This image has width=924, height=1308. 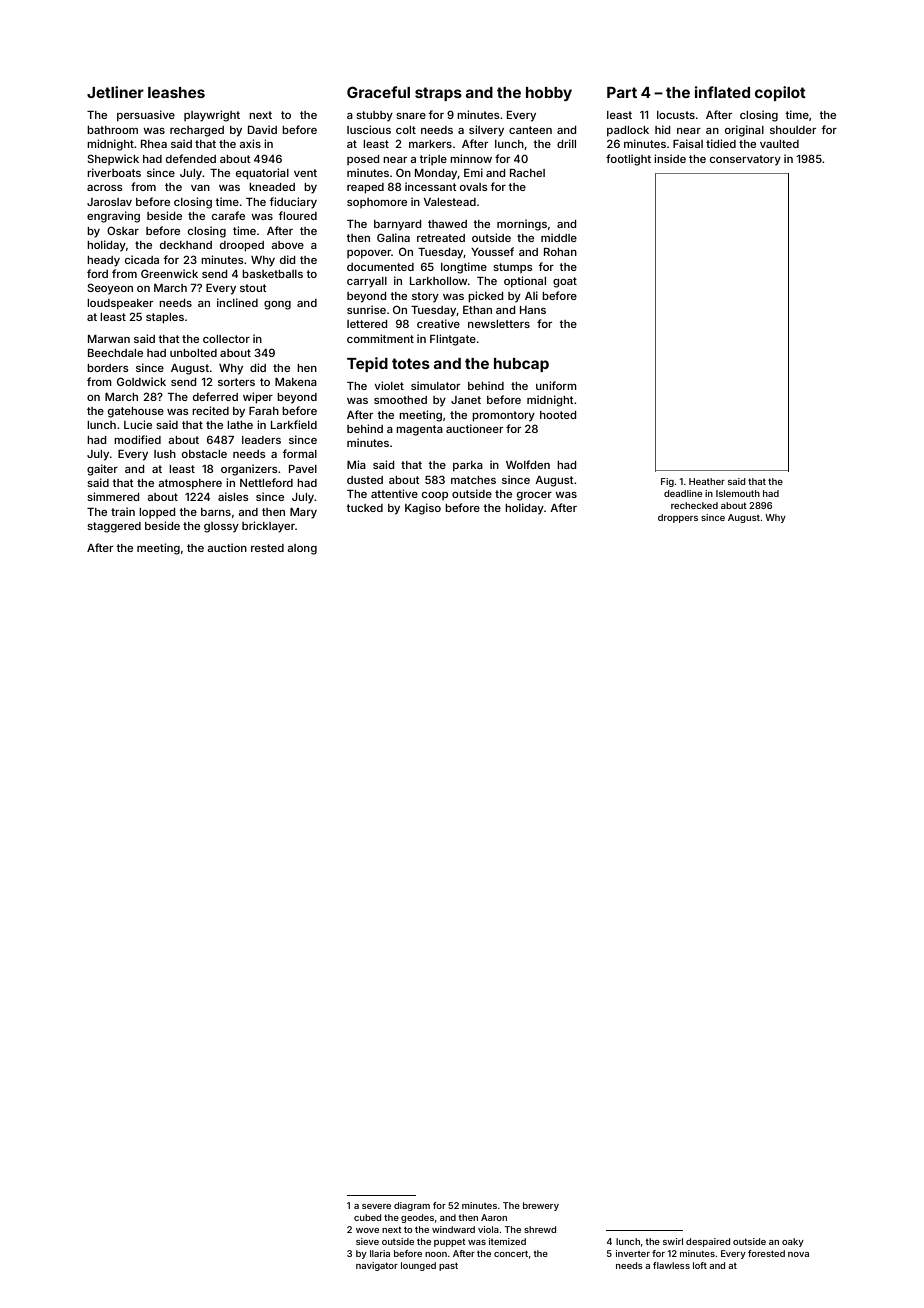 What do you see at coordinates (176, 92) in the image?
I see `leashes` at bounding box center [176, 92].
